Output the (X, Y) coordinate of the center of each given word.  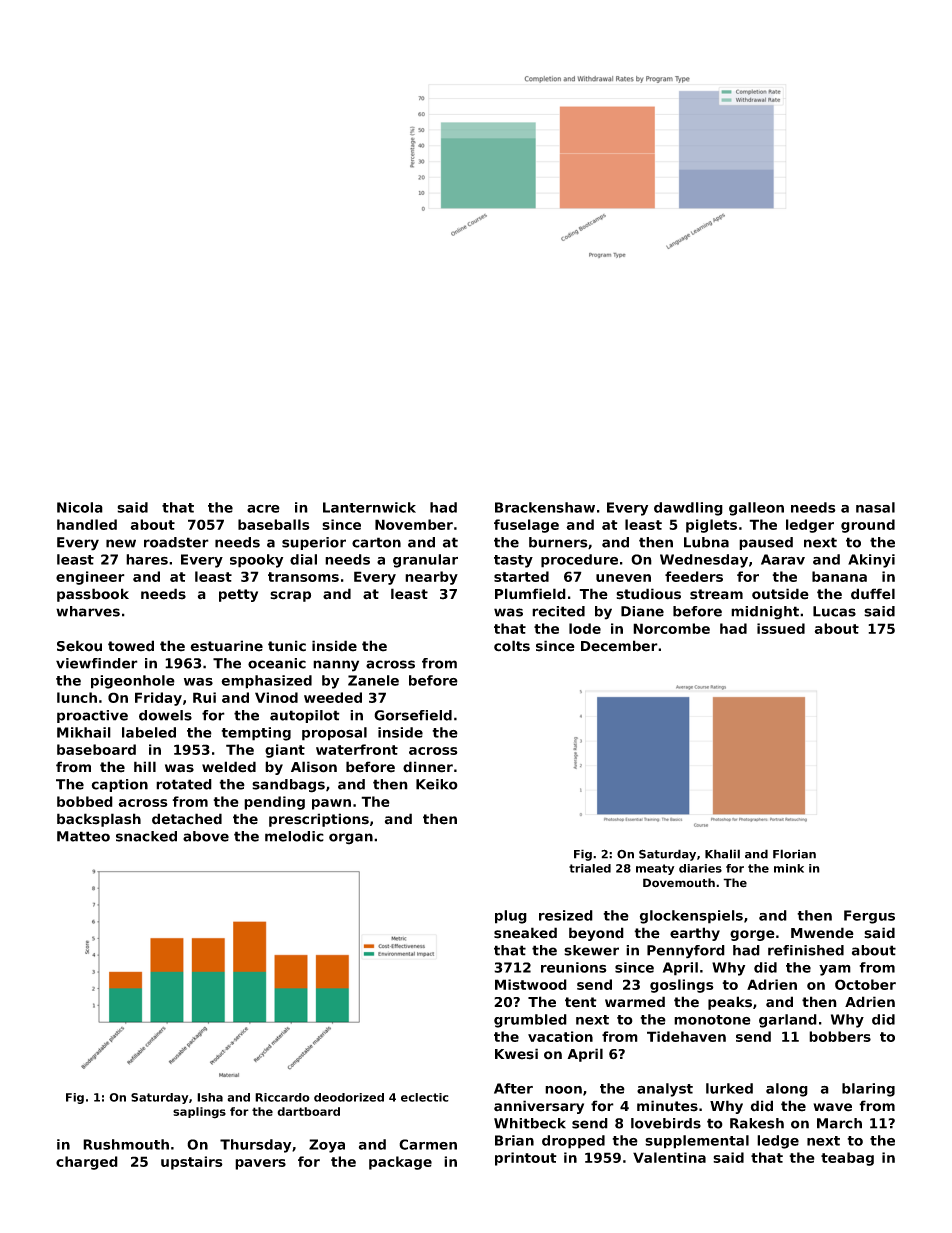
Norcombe (671, 628)
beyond (596, 934)
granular (425, 561)
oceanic (277, 663)
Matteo (83, 836)
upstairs (192, 1163)
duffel (873, 594)
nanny (336, 666)
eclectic (425, 1097)
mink (789, 868)
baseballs (274, 524)
